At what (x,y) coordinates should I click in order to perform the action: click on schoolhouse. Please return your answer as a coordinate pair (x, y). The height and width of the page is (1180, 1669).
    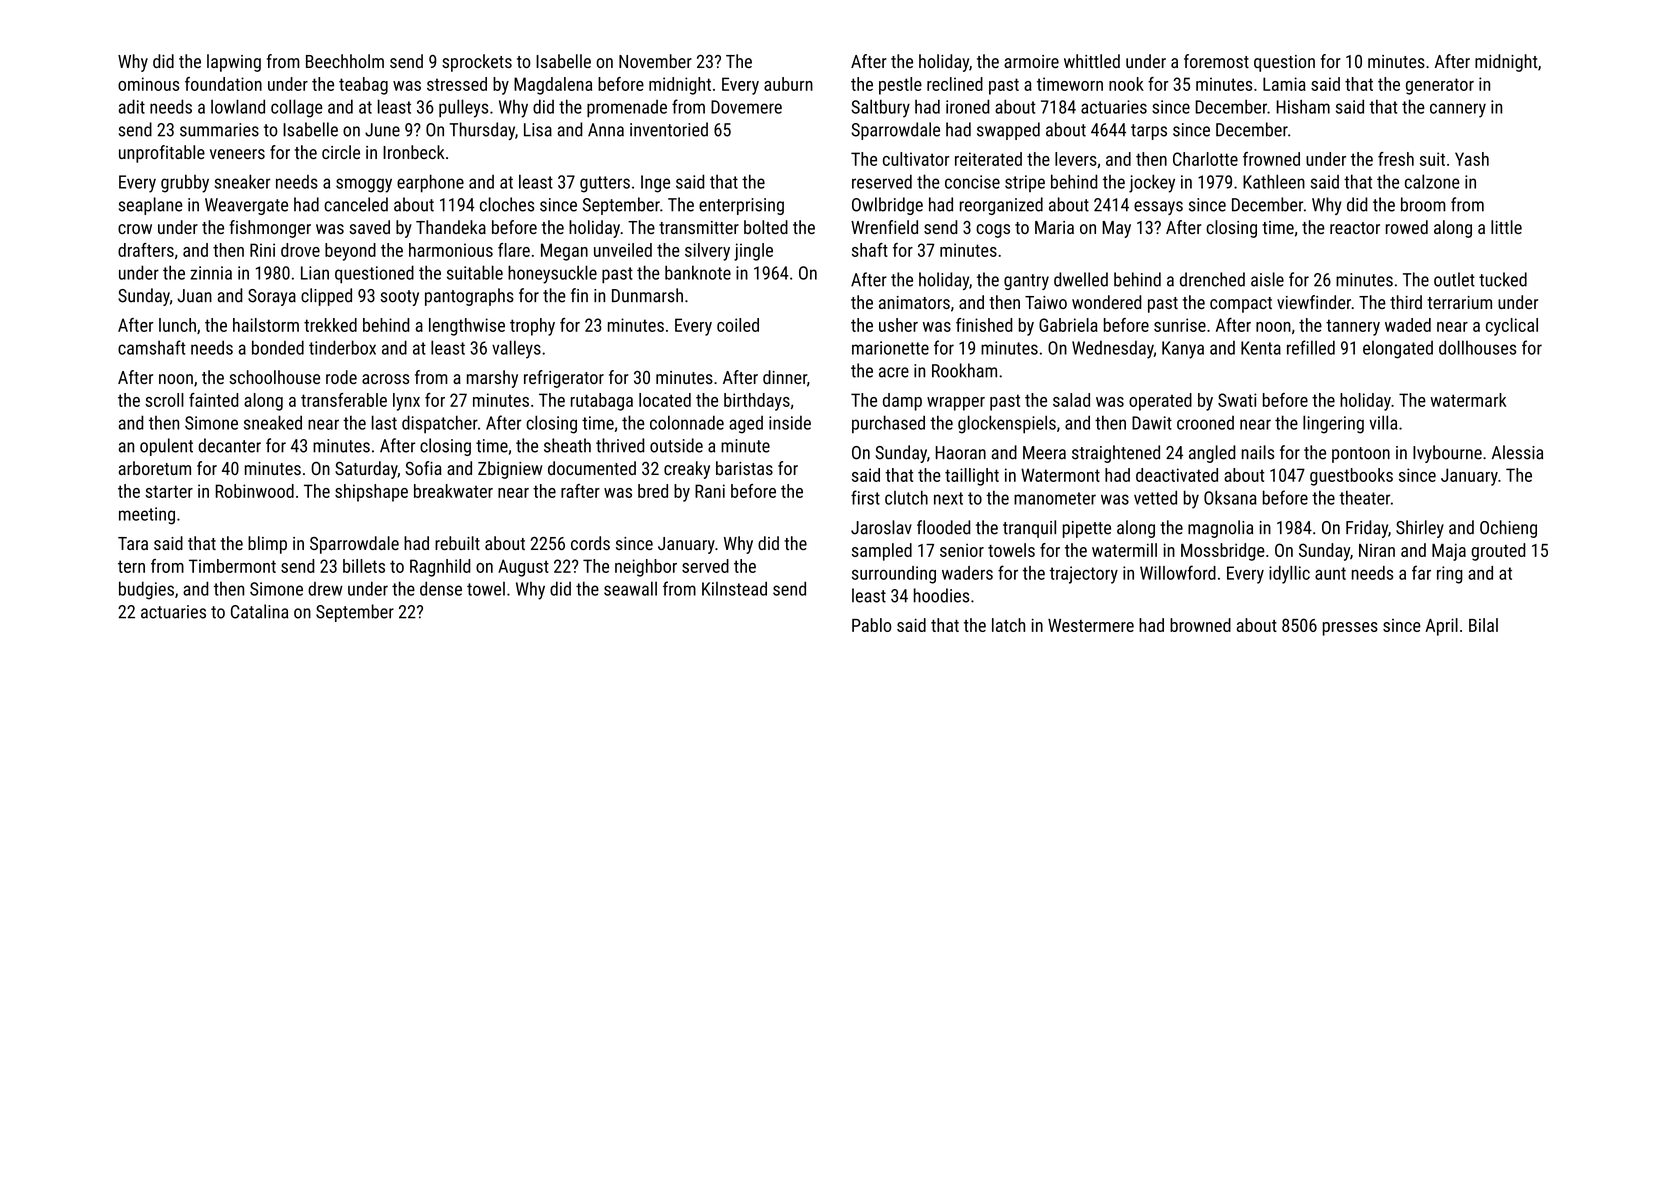
    Looking at the image, I should click on (274, 377).
